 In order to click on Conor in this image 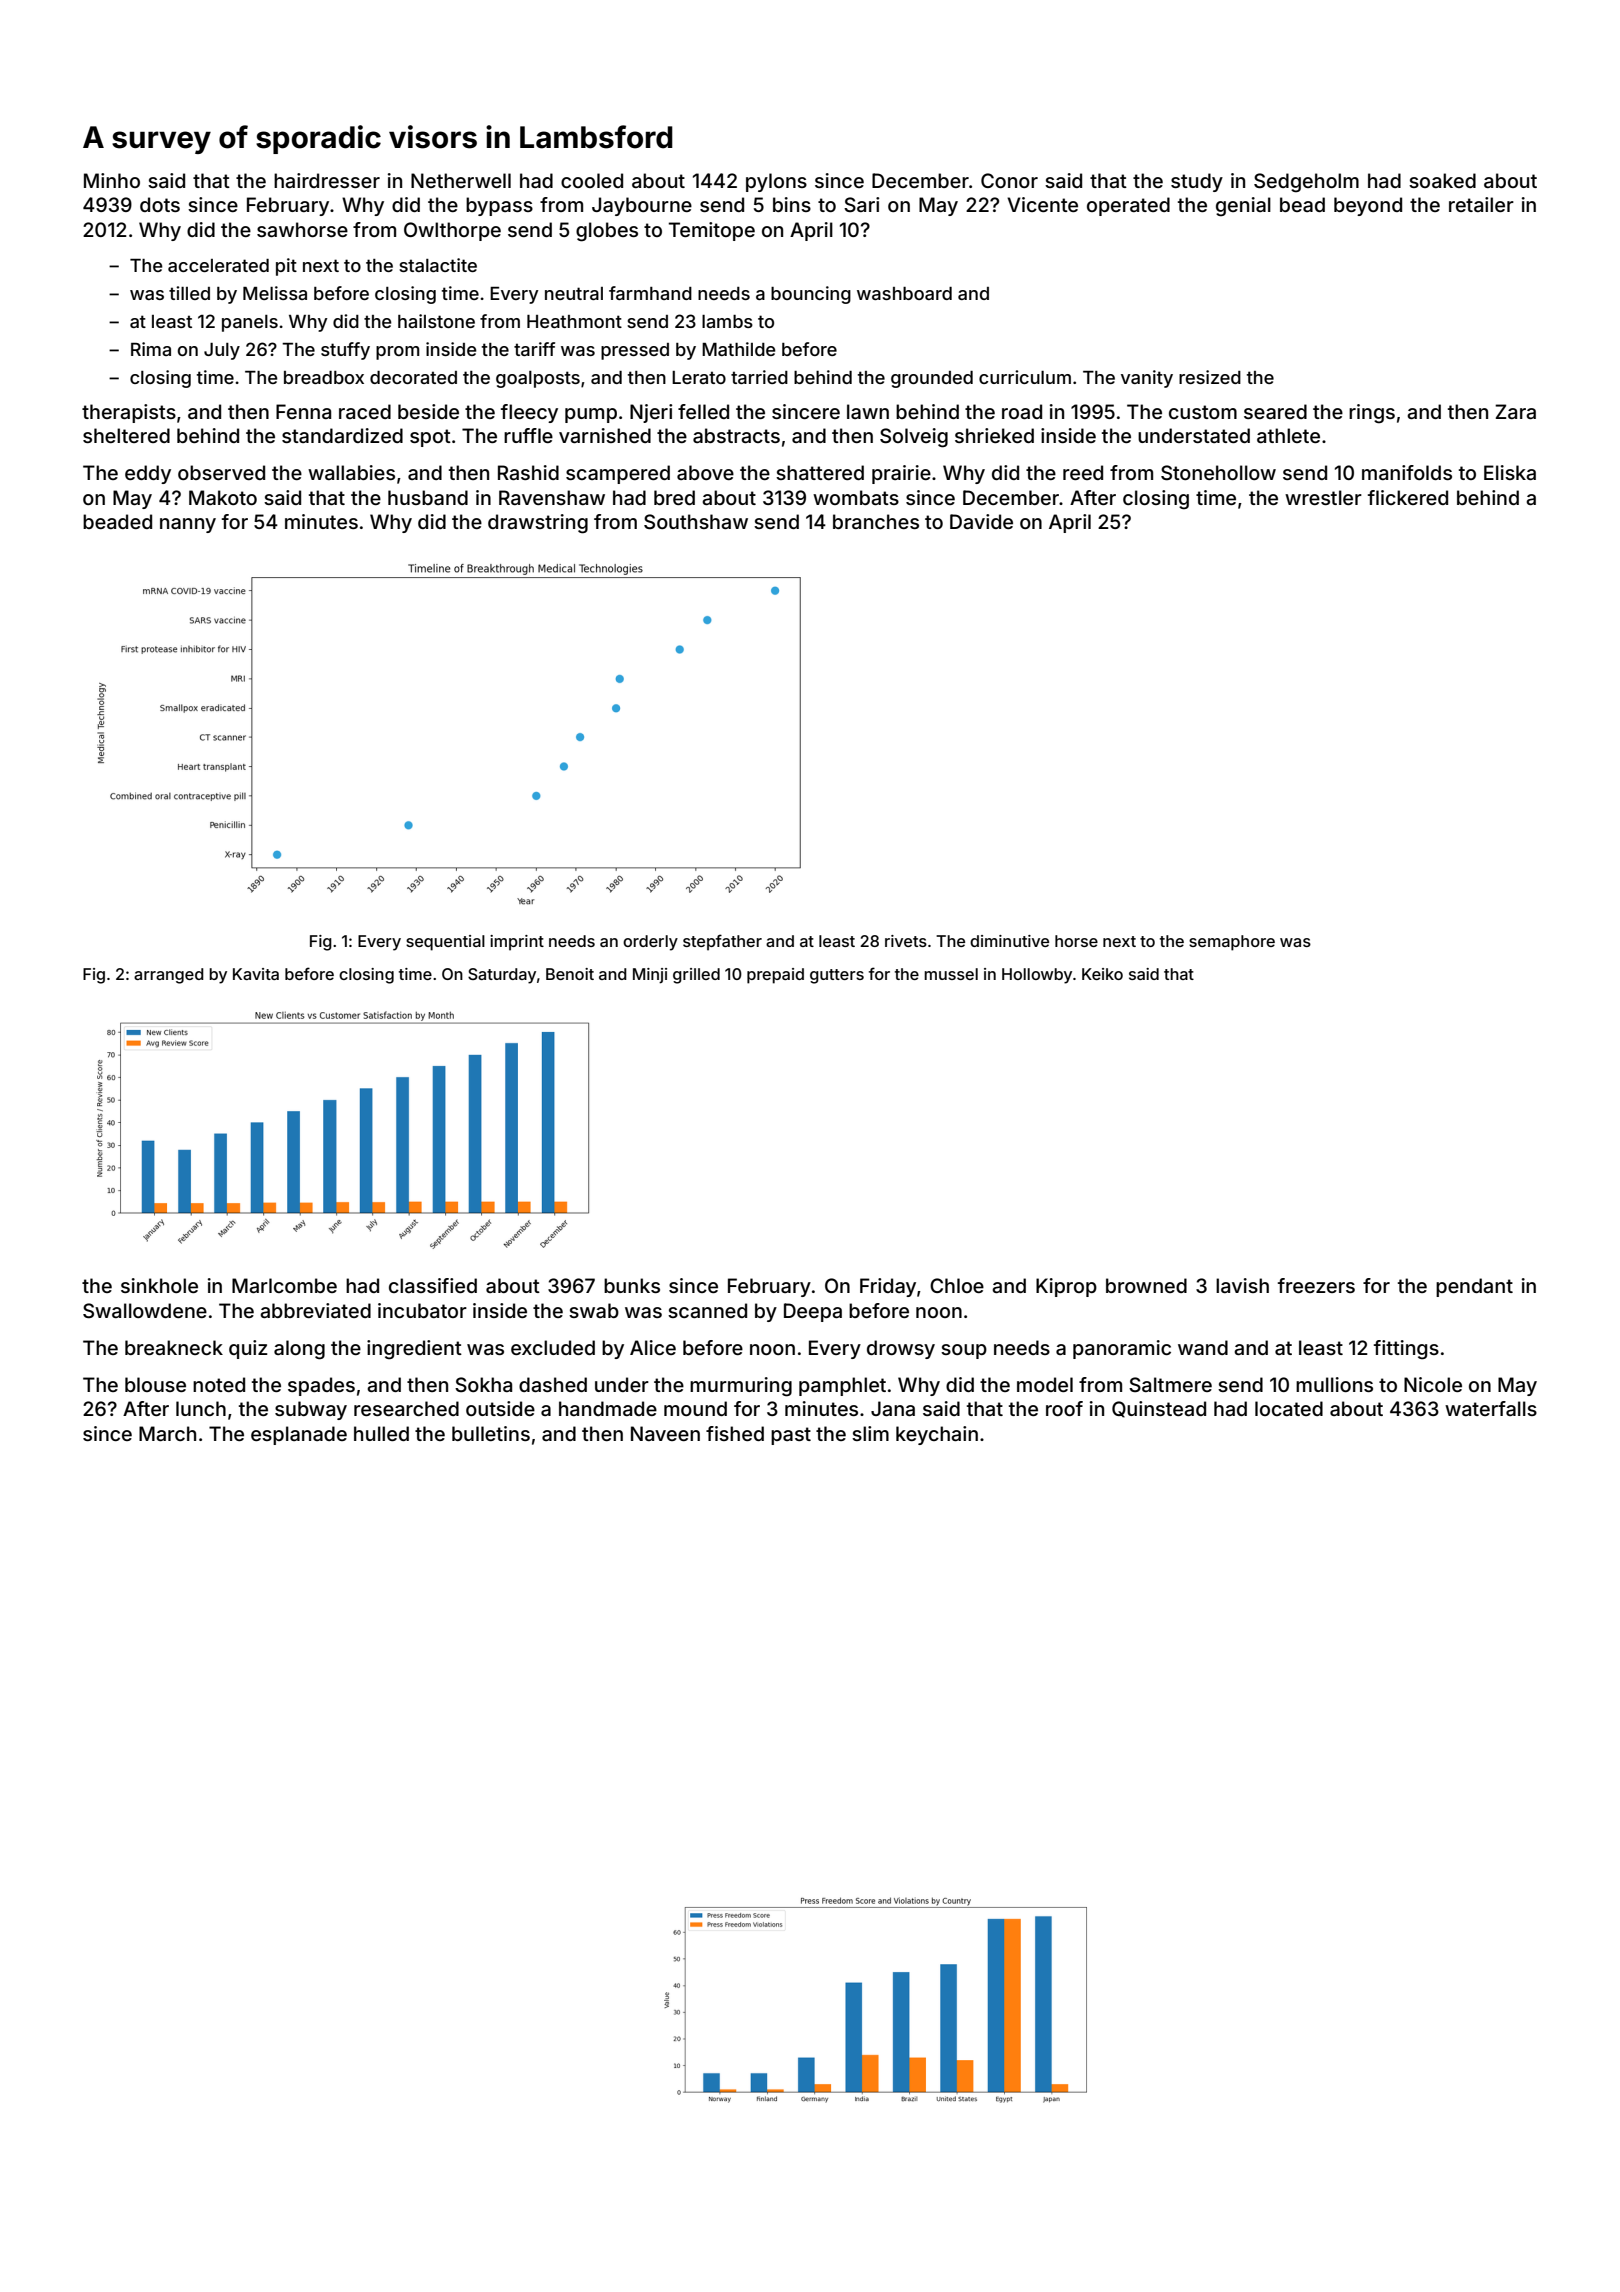, I will do `click(1009, 180)`.
